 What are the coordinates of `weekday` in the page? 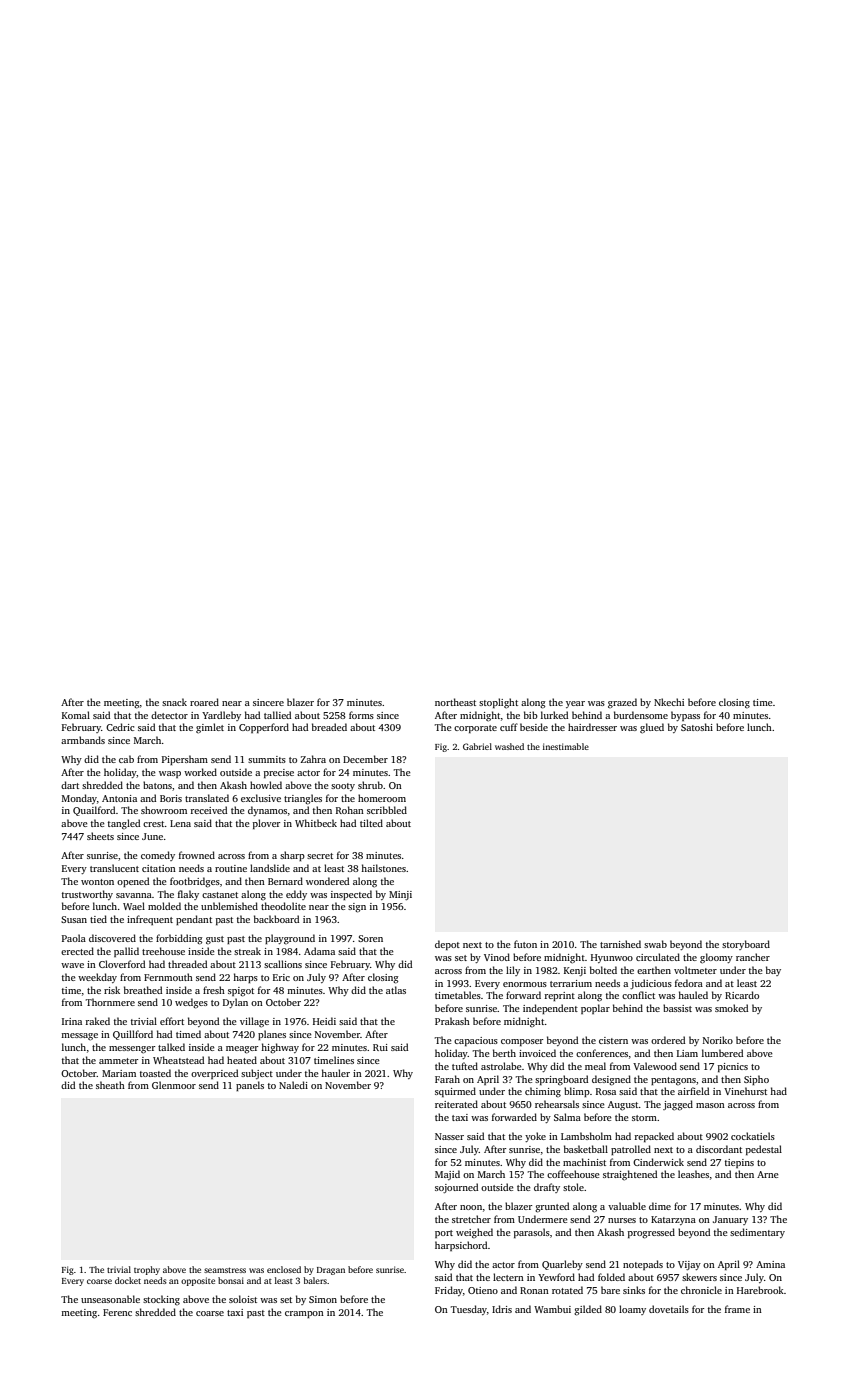 It's located at (97, 978).
